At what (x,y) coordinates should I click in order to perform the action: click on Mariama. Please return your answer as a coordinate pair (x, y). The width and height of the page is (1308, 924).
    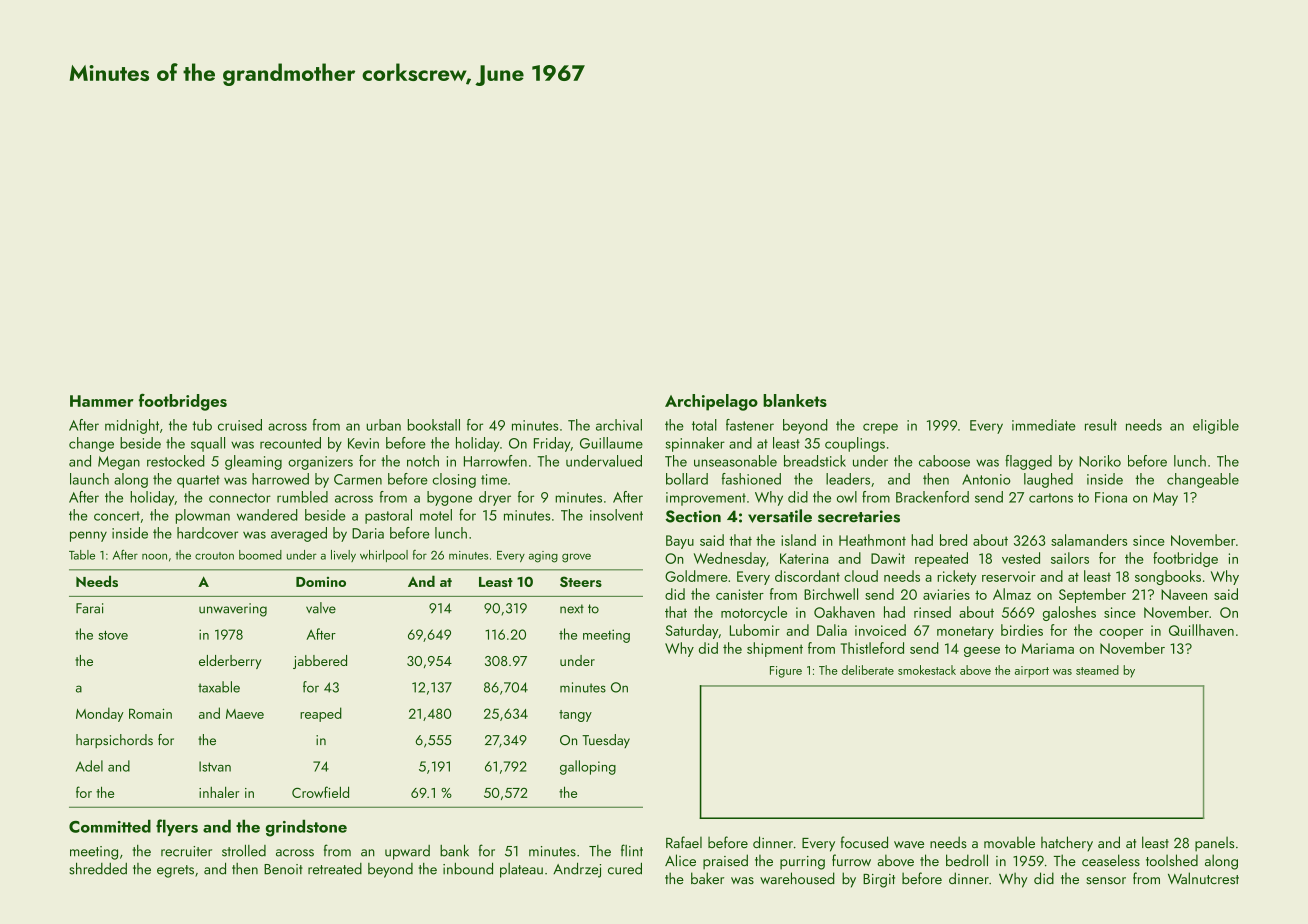
    Looking at the image, I should click on (1047, 648).
